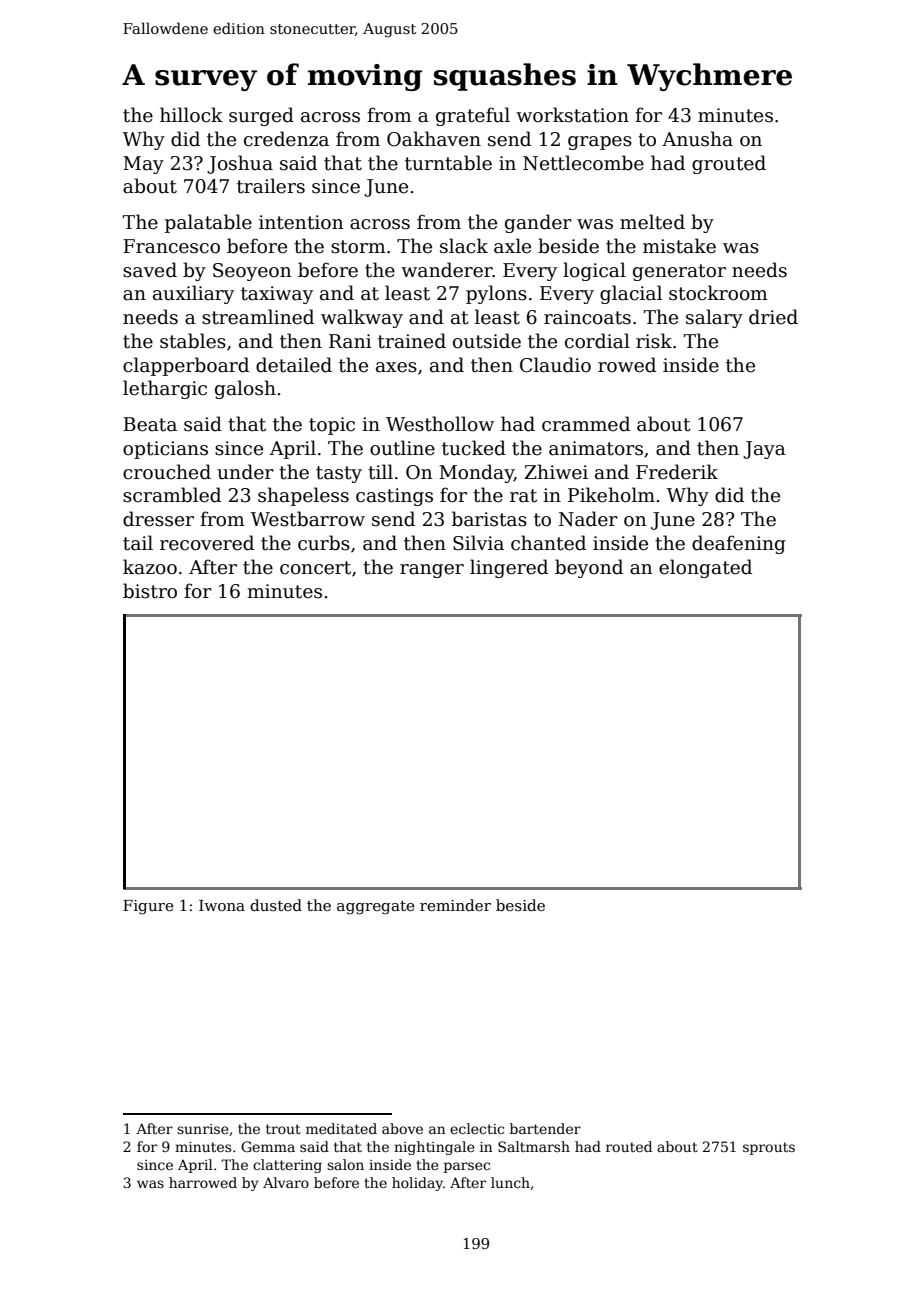 The width and height of the screenshot is (924, 1311). Describe the element at coordinates (222, 905) in the screenshot. I see `Iwona` at that location.
